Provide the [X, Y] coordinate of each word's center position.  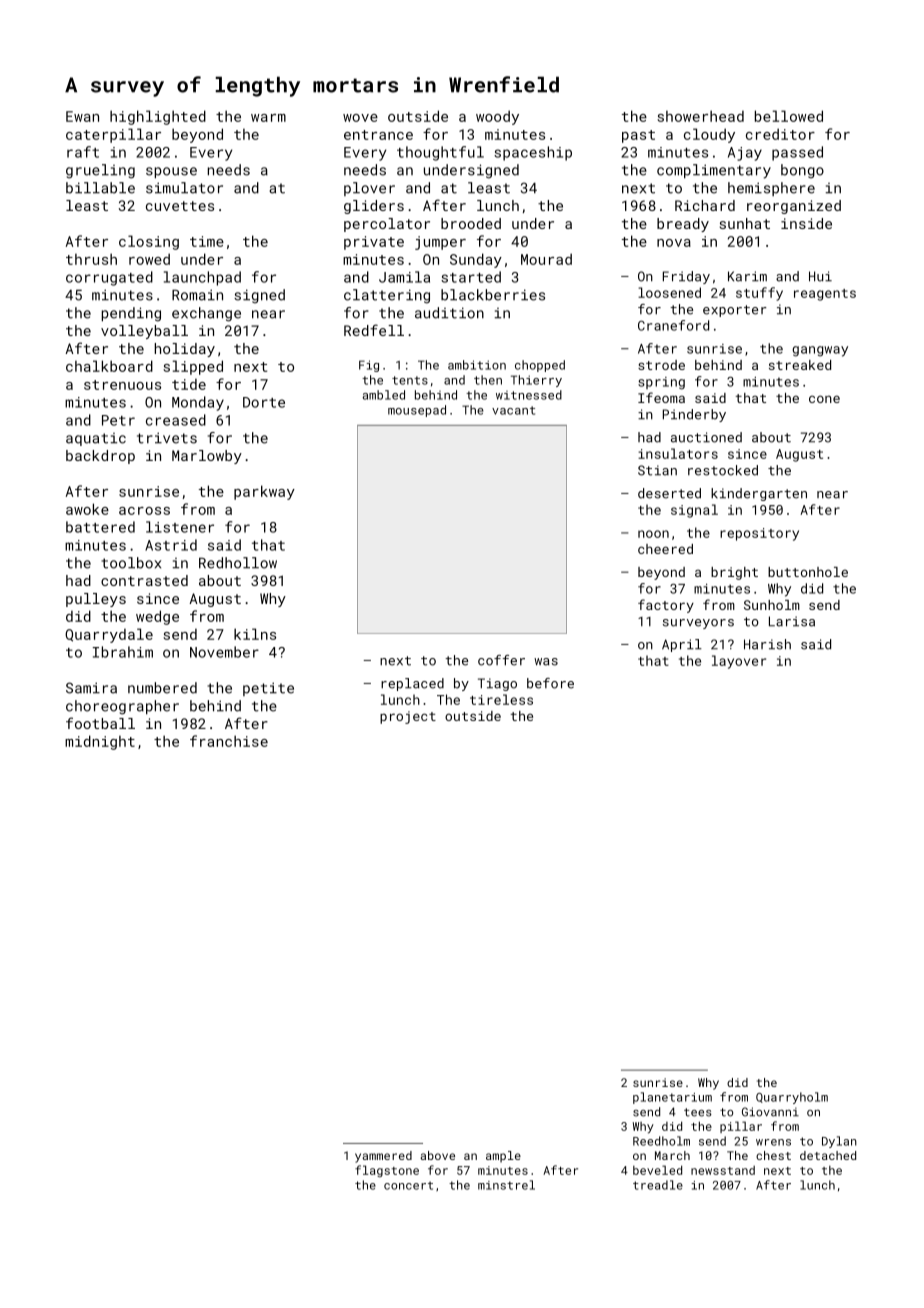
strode [661, 365]
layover [739, 662]
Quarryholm [792, 1098]
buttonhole [808, 572]
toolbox [131, 563]
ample [503, 1157]
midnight [100, 742]
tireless [501, 699]
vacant [513, 410]
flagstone [387, 1171]
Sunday [476, 260]
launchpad [202, 278]
